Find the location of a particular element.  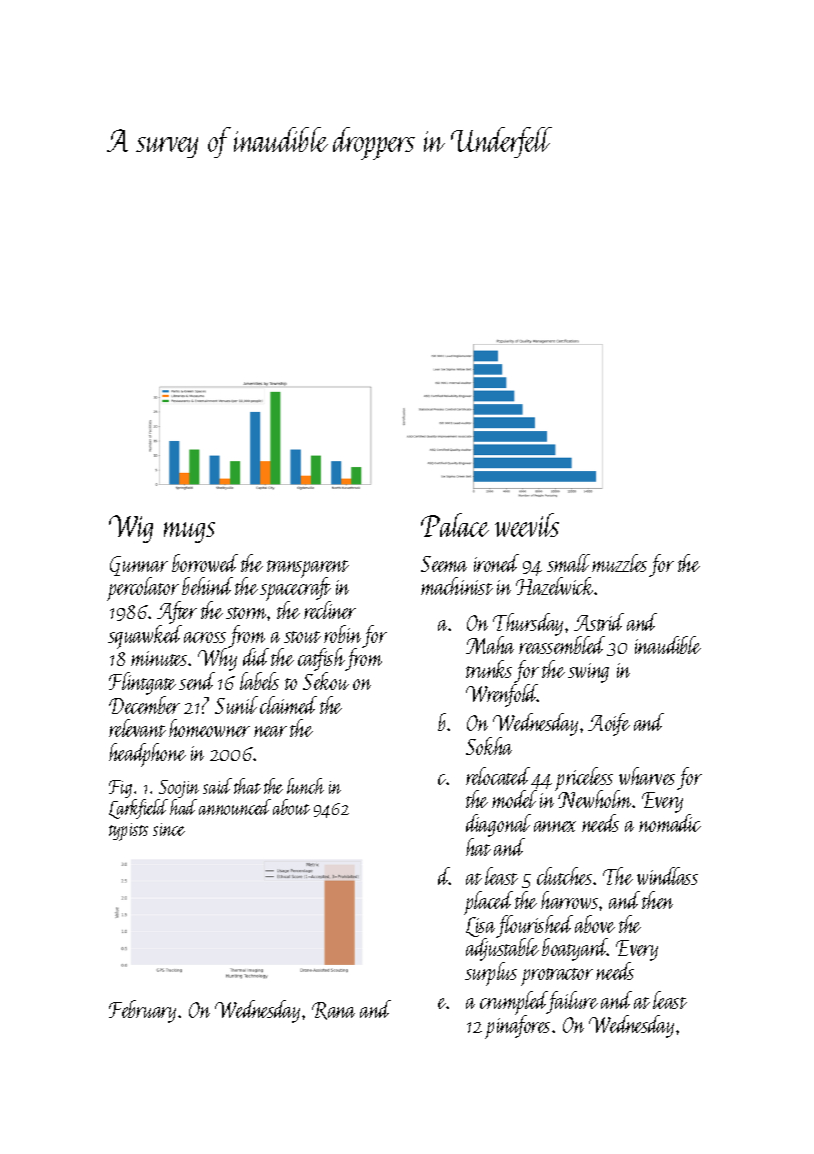

about is located at coordinates (291, 807).
